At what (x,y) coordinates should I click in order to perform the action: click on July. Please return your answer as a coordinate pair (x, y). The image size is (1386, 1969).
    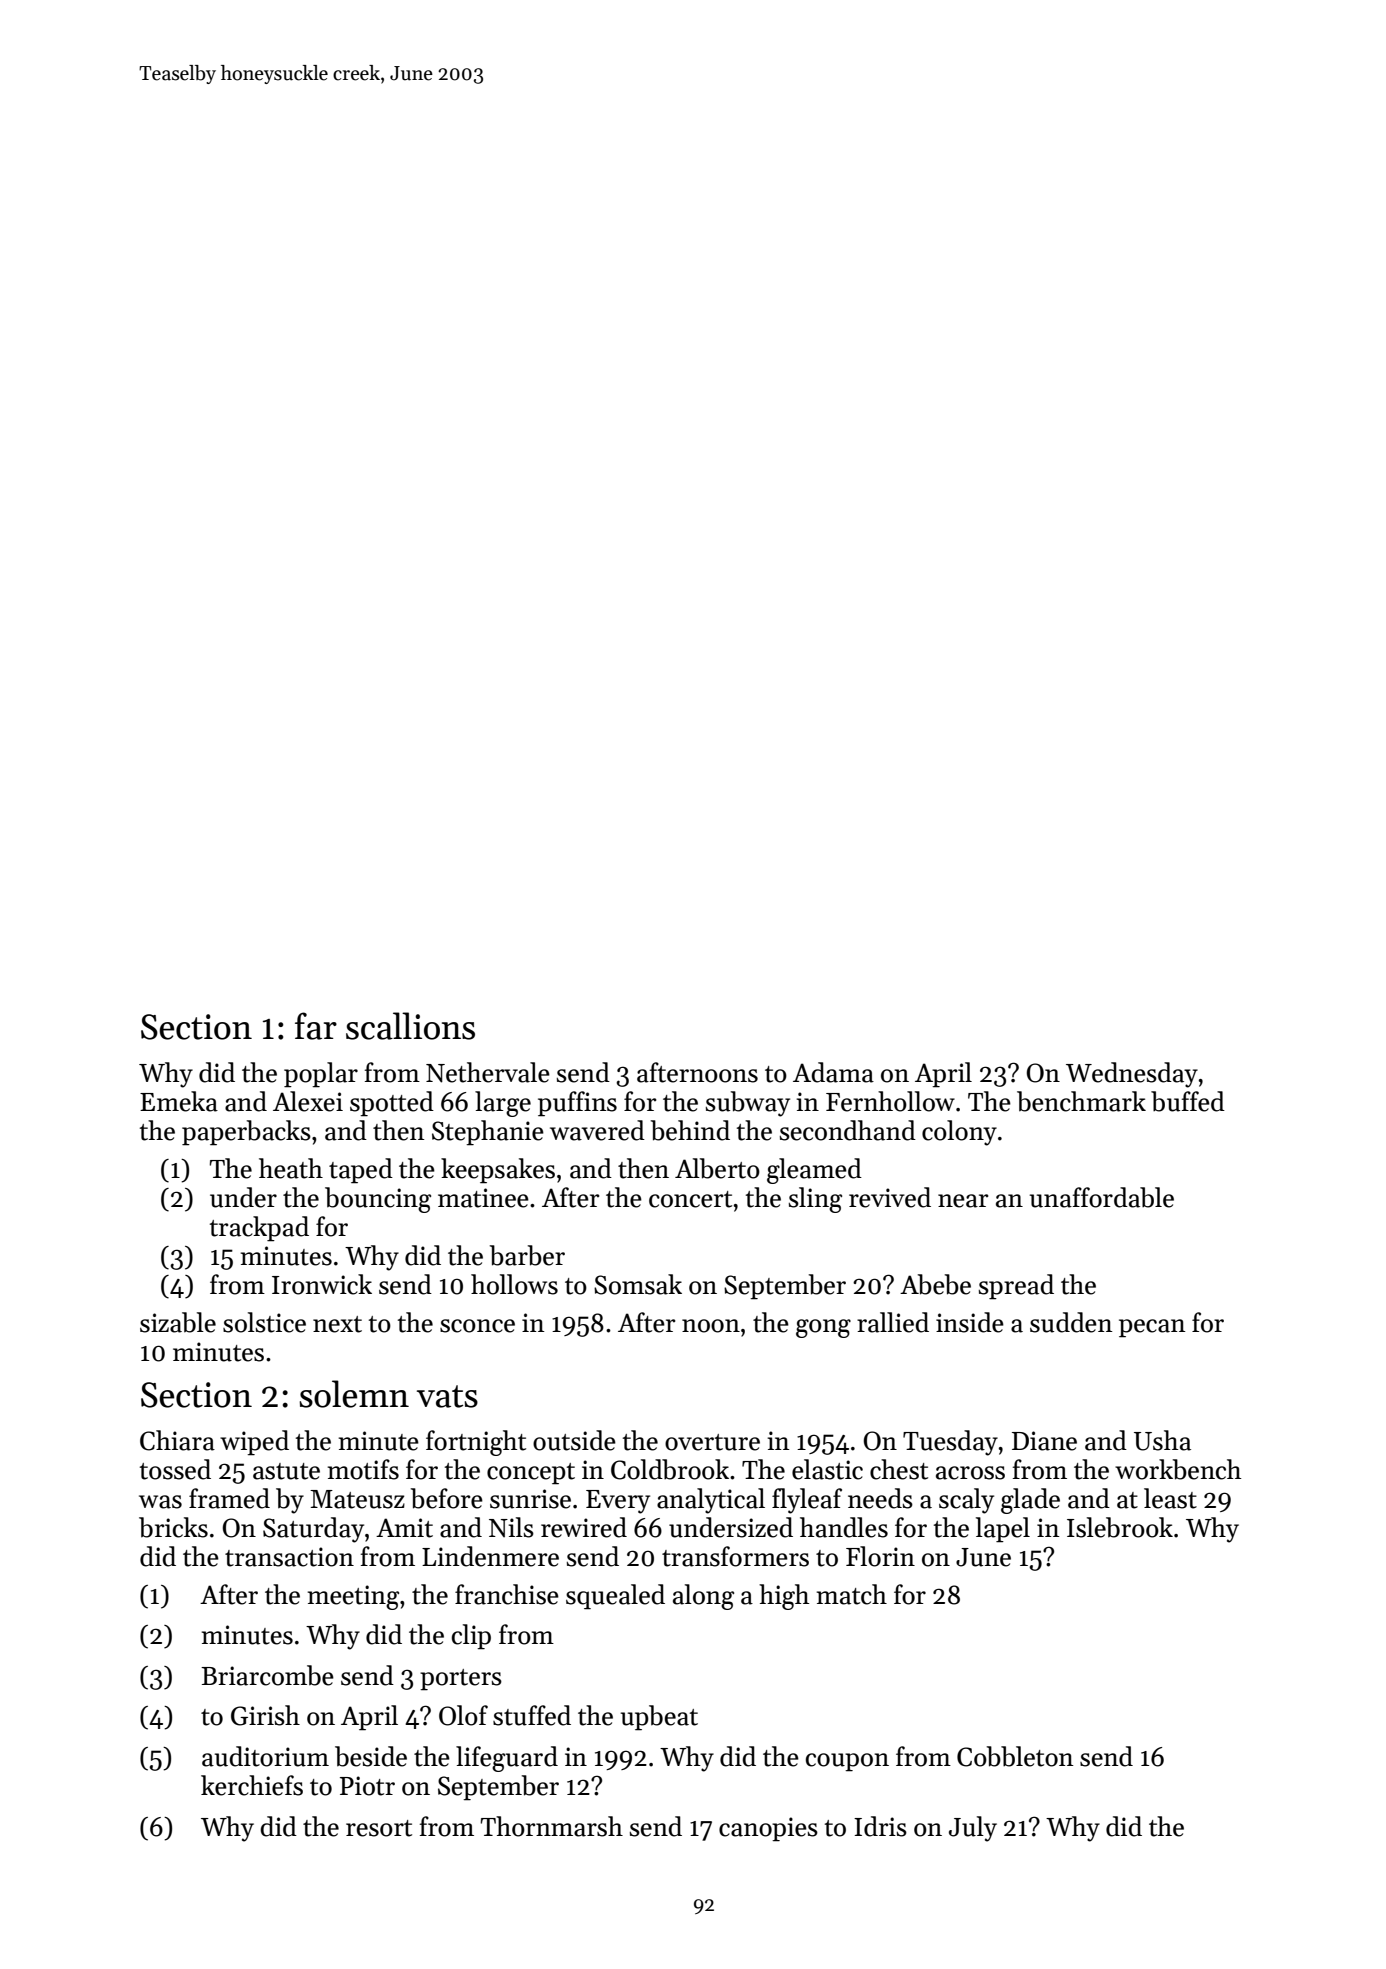
    Looking at the image, I should click on (973, 1829).
